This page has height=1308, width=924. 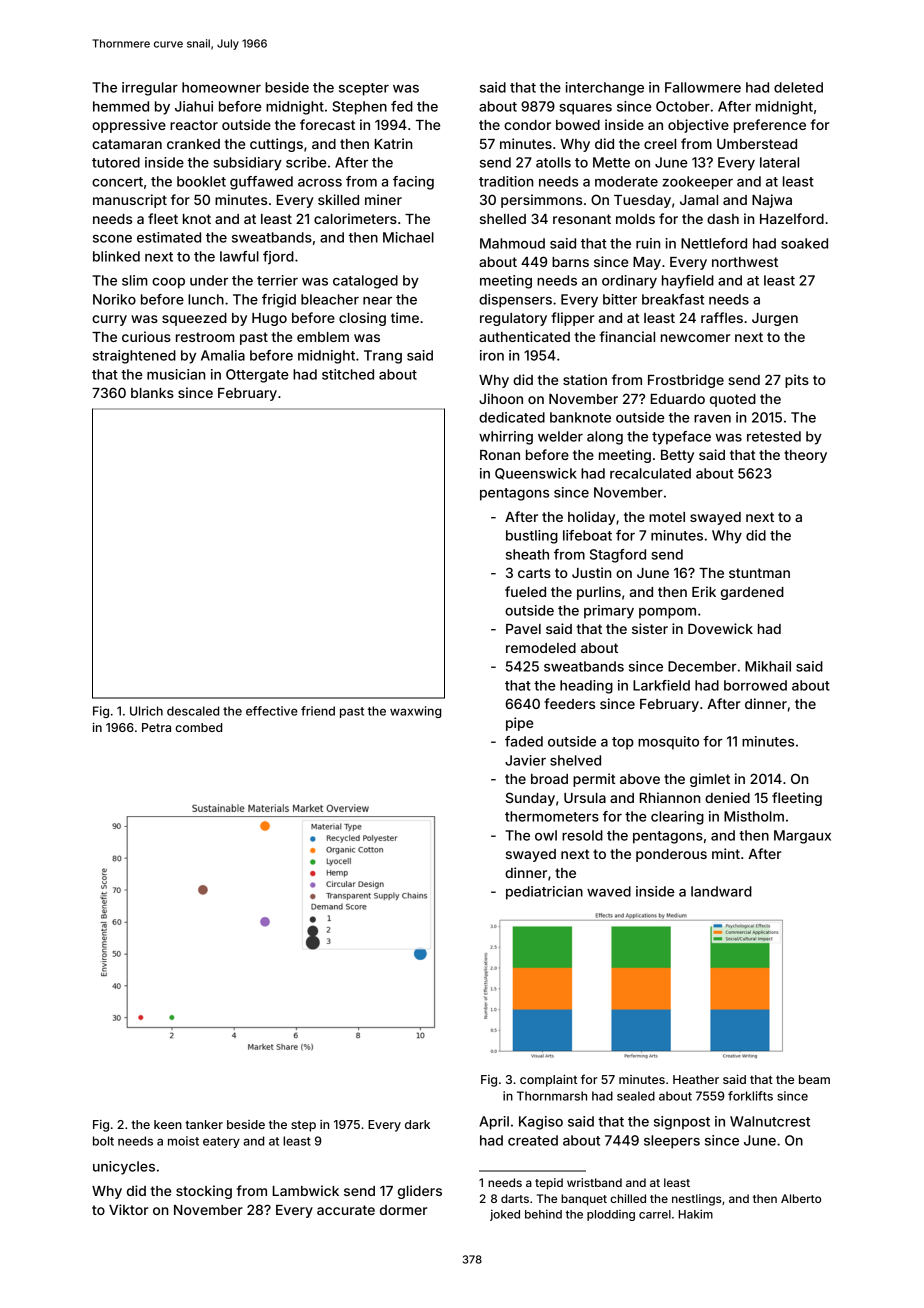 I want to click on northwest, so click(x=745, y=262).
